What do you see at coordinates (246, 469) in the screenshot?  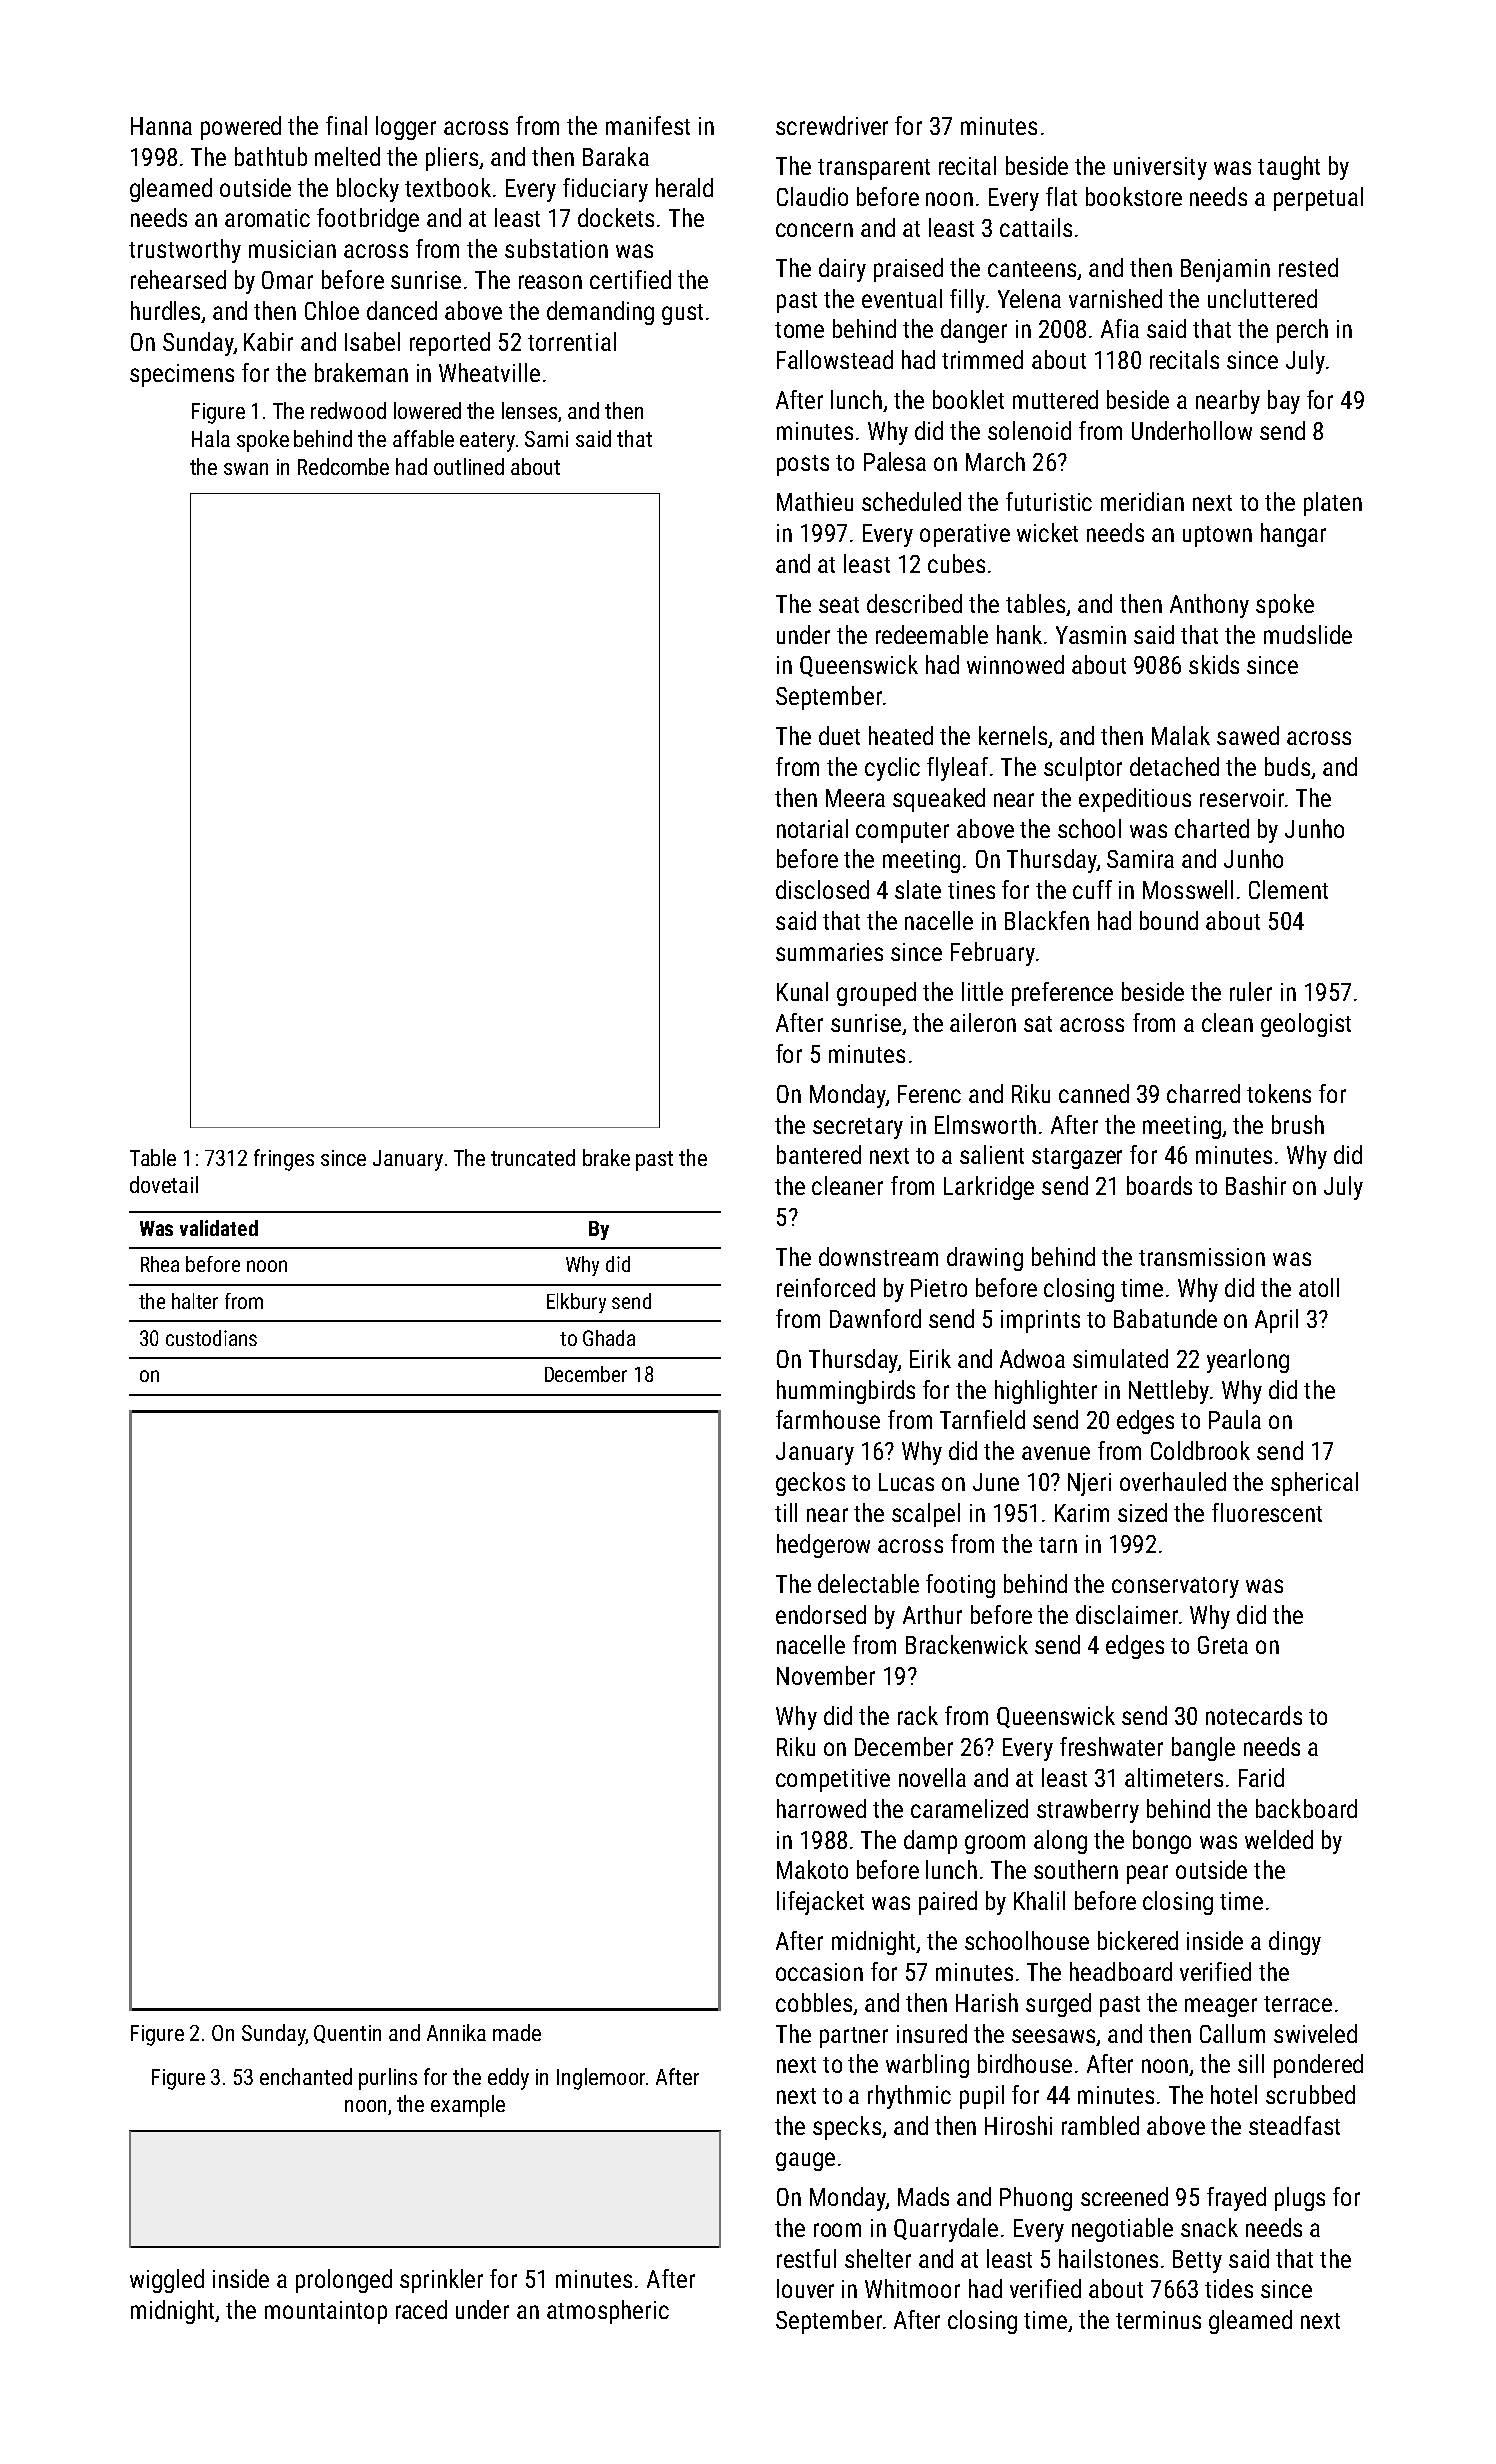 I see `swan` at bounding box center [246, 469].
